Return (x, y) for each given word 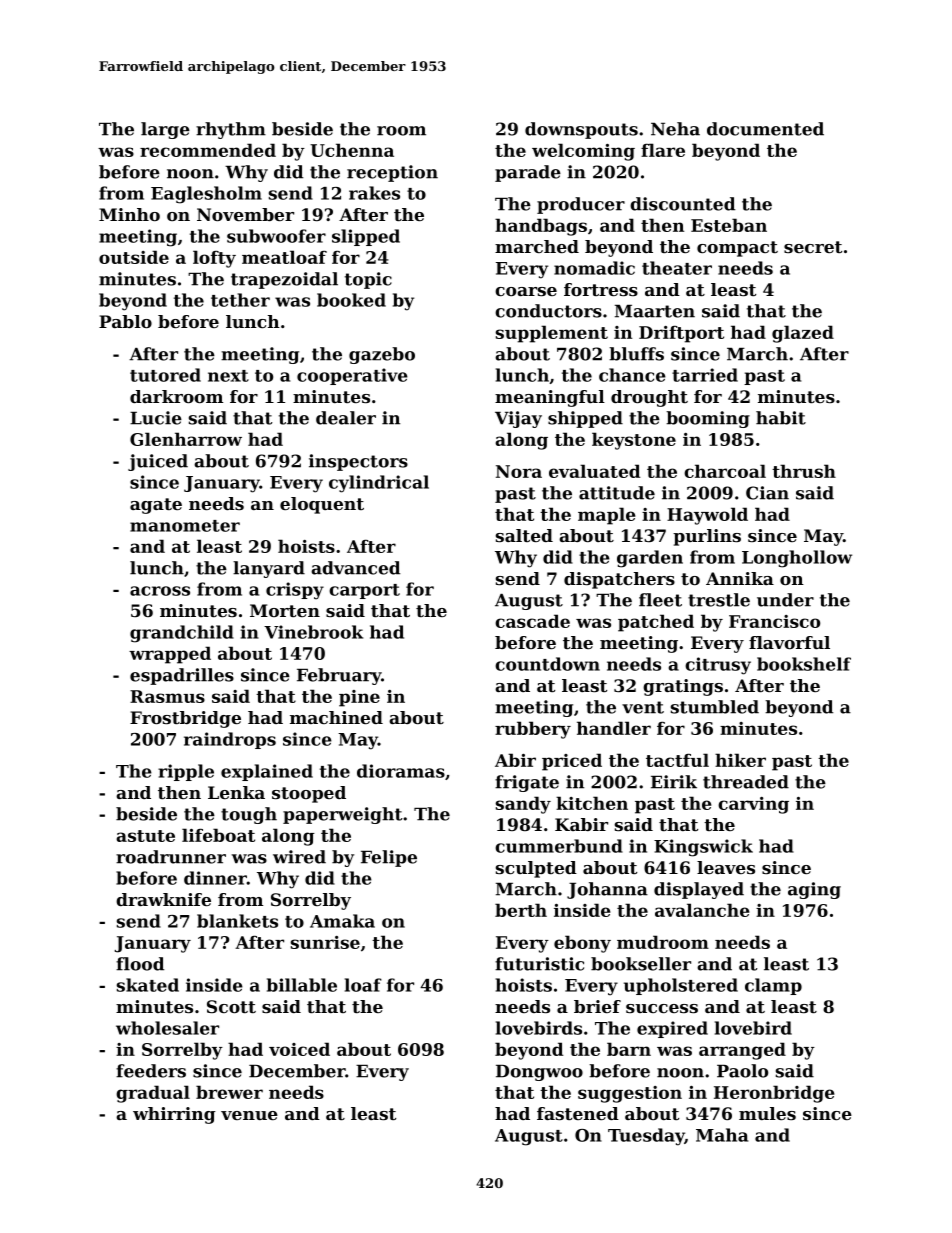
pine (359, 698)
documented (765, 129)
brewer (229, 1092)
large (165, 130)
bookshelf (804, 664)
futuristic (539, 964)
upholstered (681, 986)
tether (240, 300)
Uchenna (352, 150)
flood (140, 964)
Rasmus (167, 696)
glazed (803, 334)
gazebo (382, 355)
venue (249, 1115)
